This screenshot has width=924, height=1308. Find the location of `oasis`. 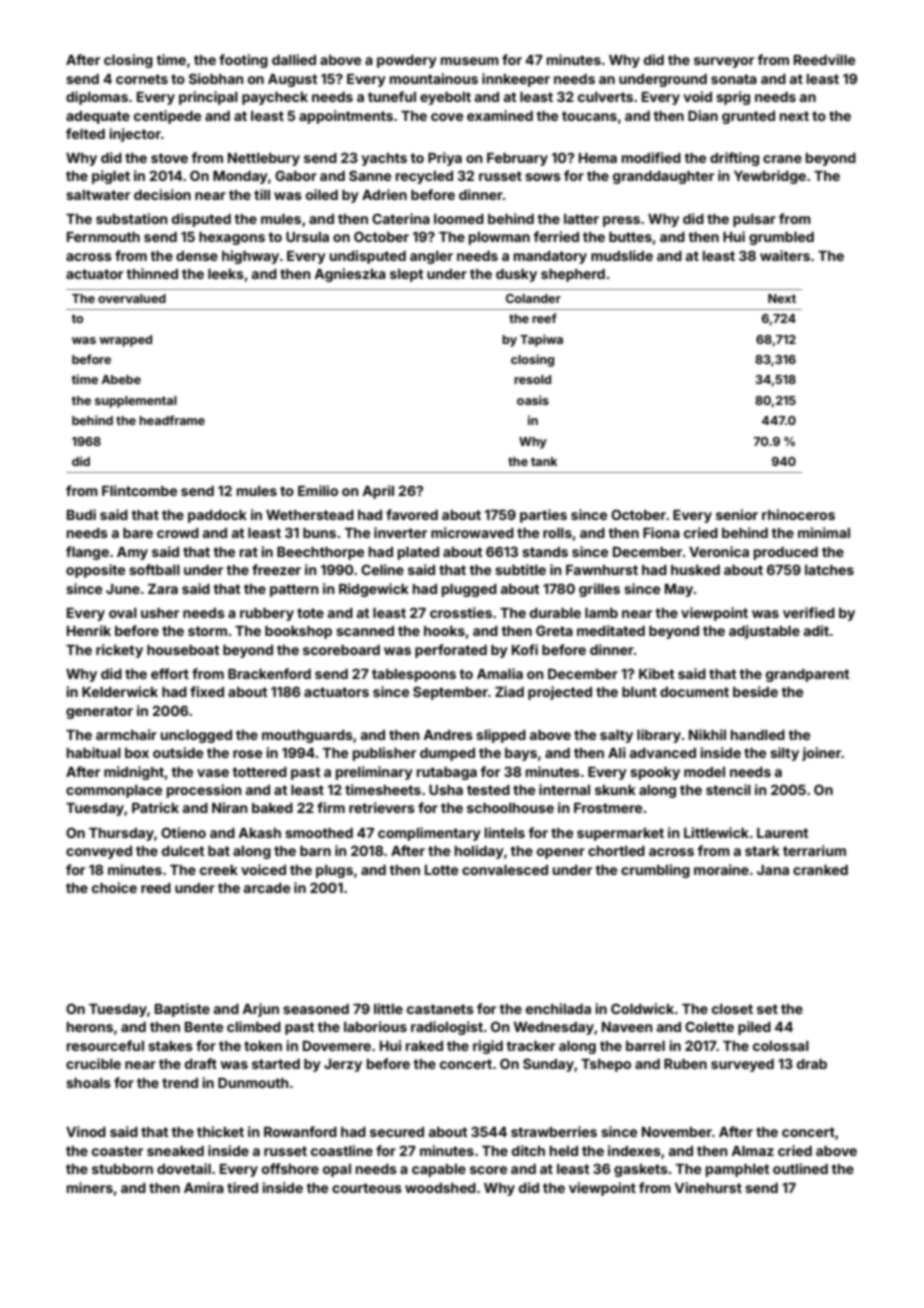

oasis is located at coordinates (533, 400).
